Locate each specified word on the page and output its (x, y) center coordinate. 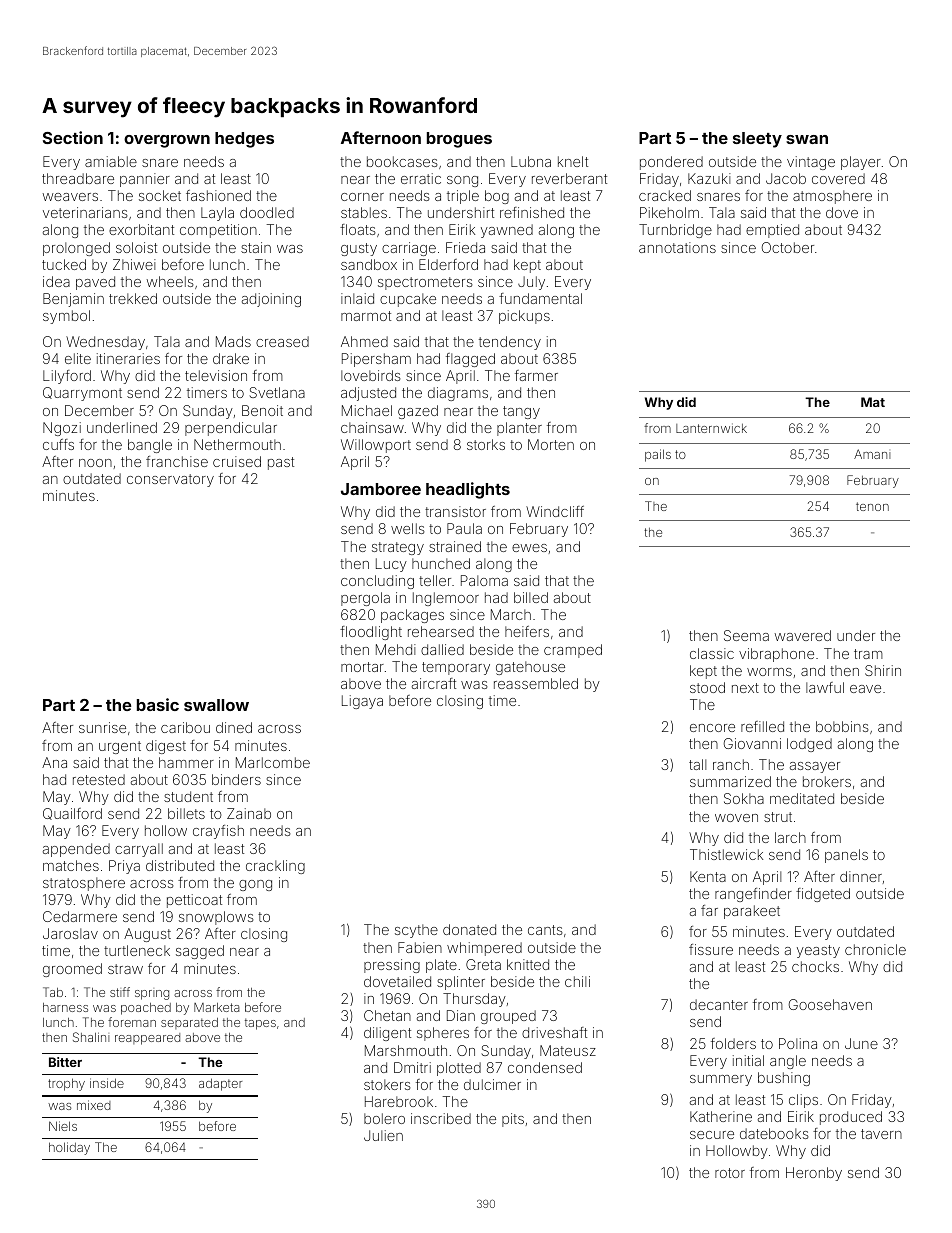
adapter (220, 1084)
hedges (244, 140)
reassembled (536, 683)
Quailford (72, 814)
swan (807, 139)
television (216, 375)
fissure (711, 949)
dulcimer (492, 1084)
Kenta (708, 876)
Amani (872, 454)
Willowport (376, 446)
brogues (459, 140)
